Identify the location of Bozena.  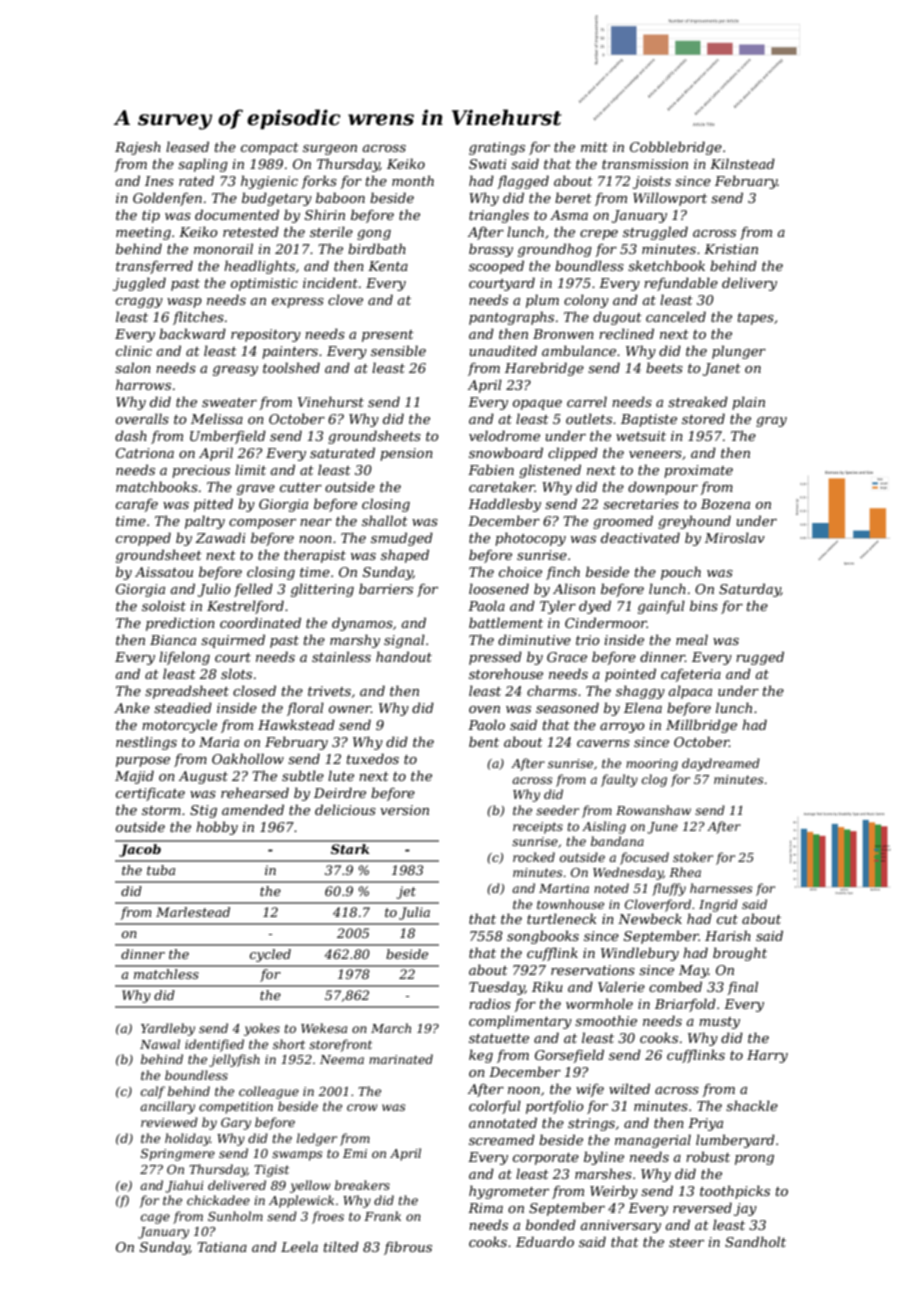
(725, 504).
